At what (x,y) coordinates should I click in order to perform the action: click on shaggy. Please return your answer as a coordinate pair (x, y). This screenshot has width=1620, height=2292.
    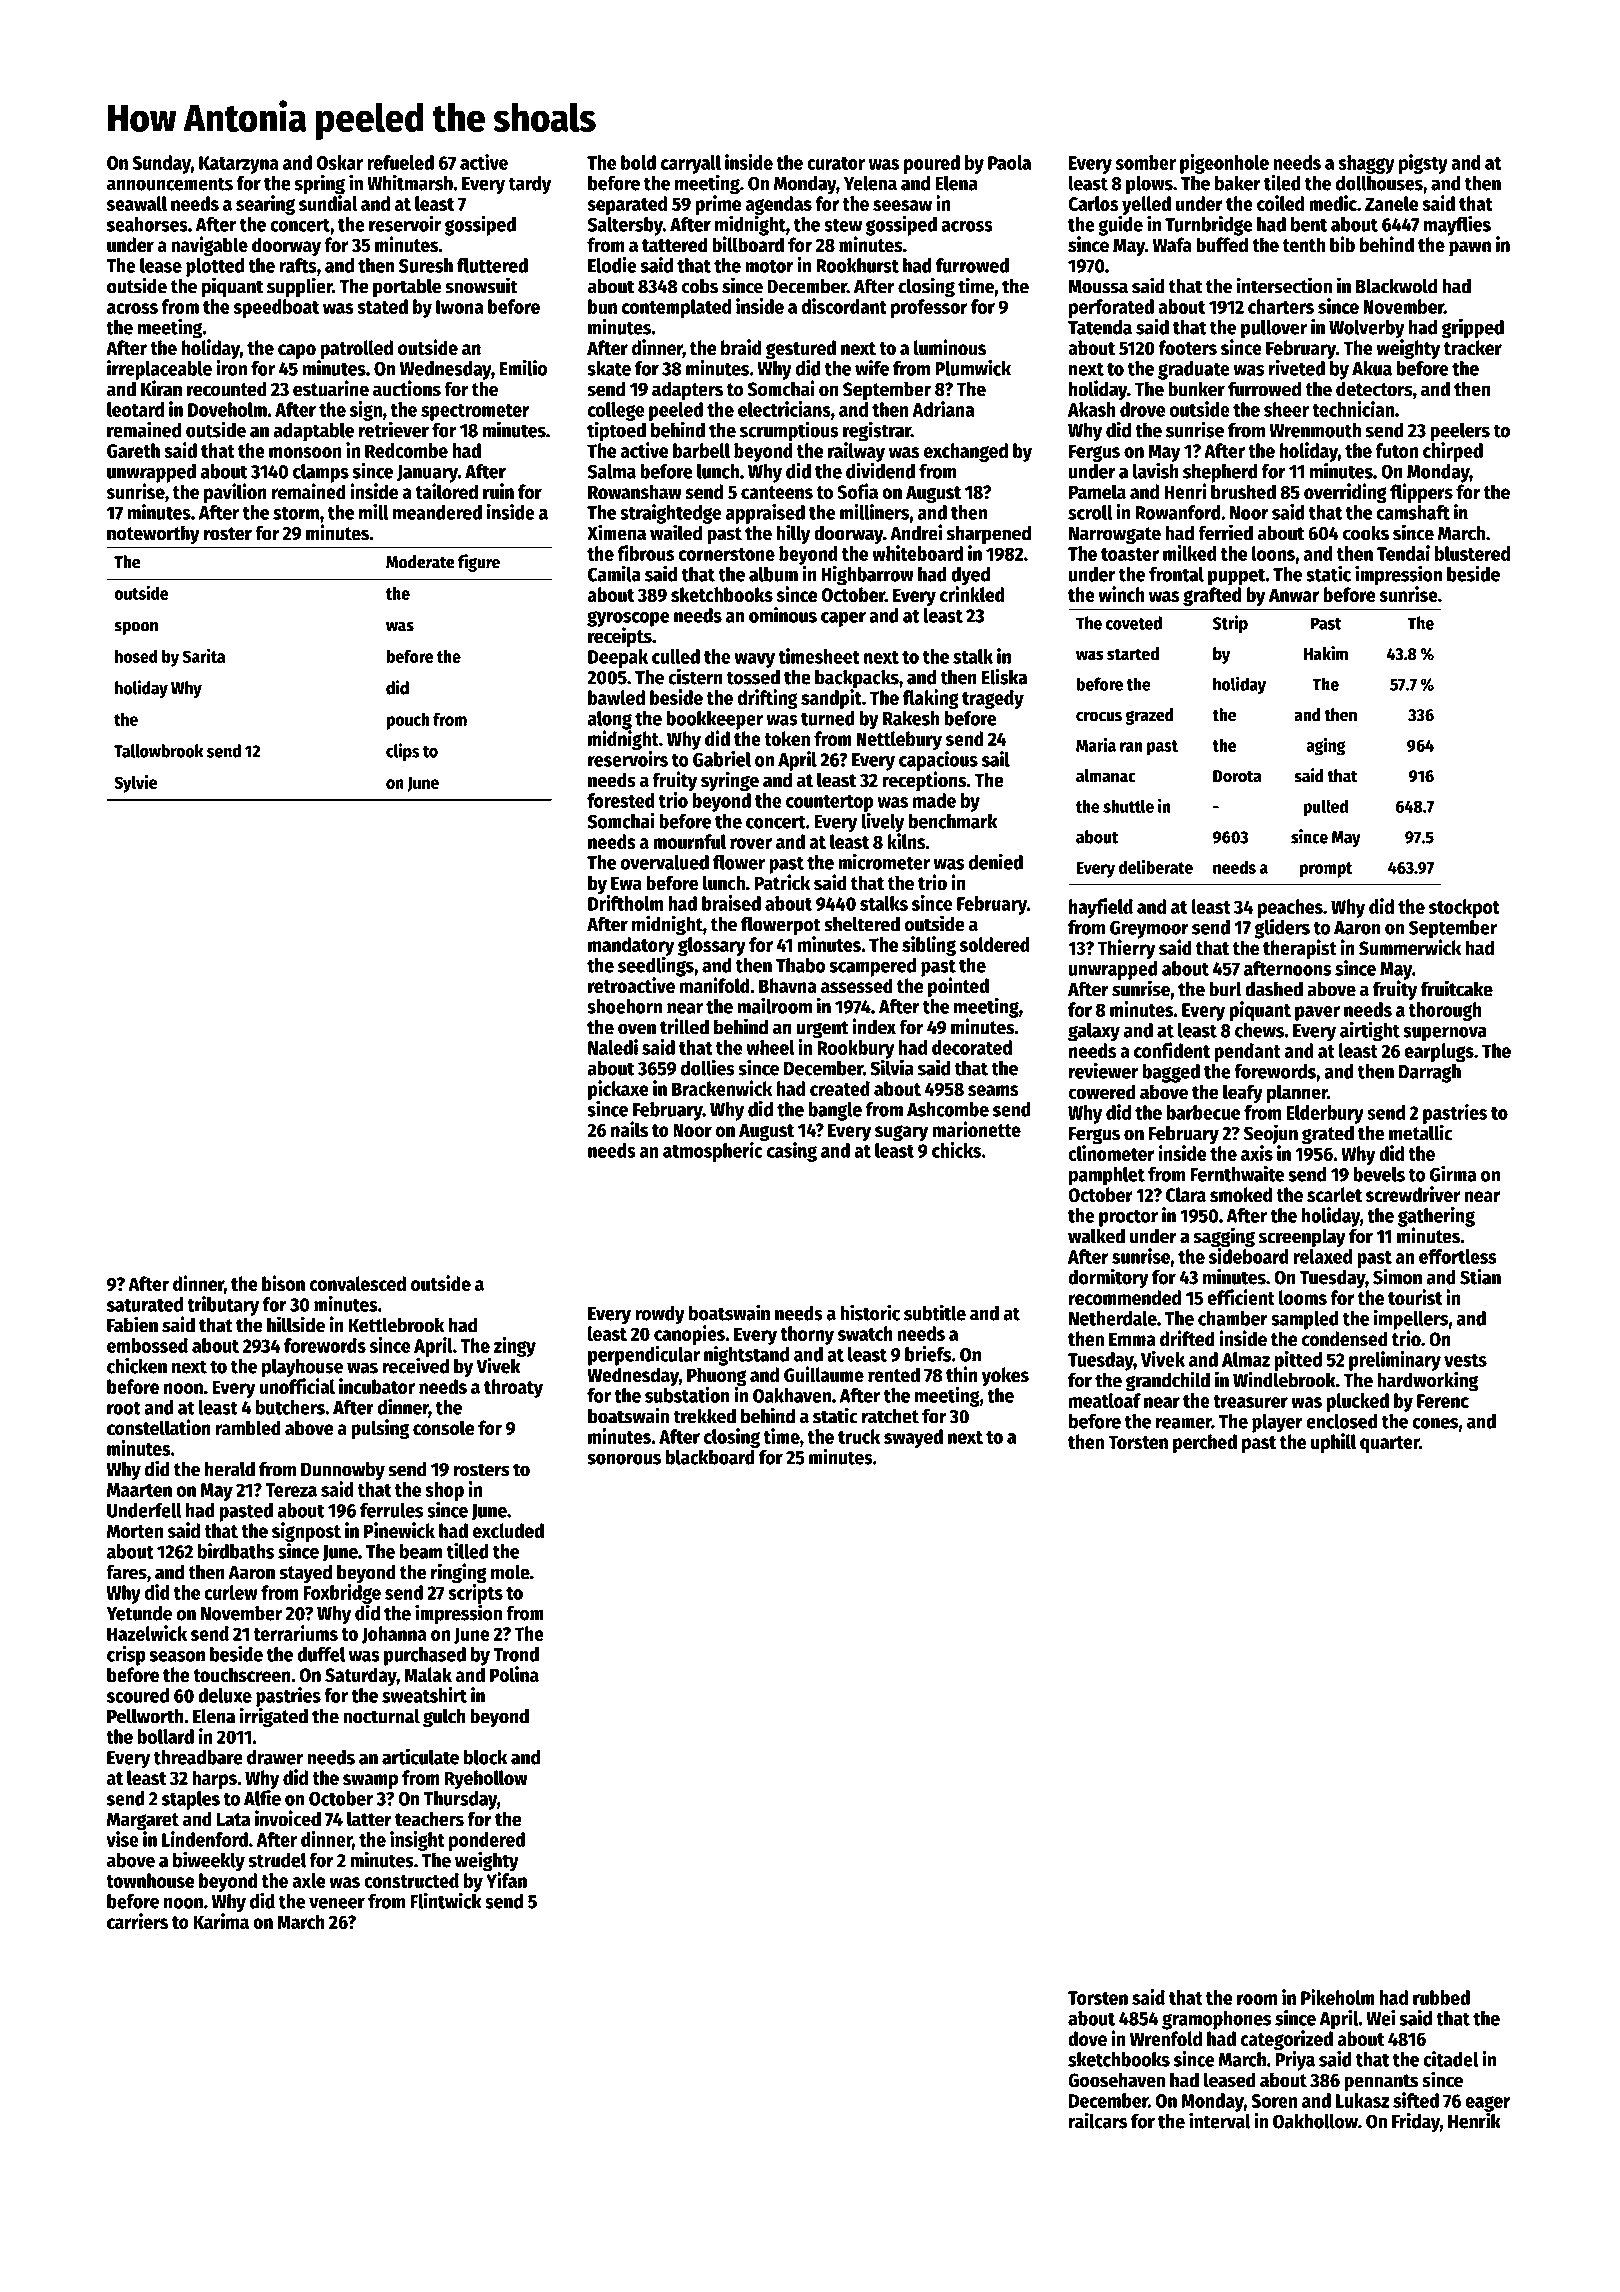
    Looking at the image, I should click on (1366, 164).
